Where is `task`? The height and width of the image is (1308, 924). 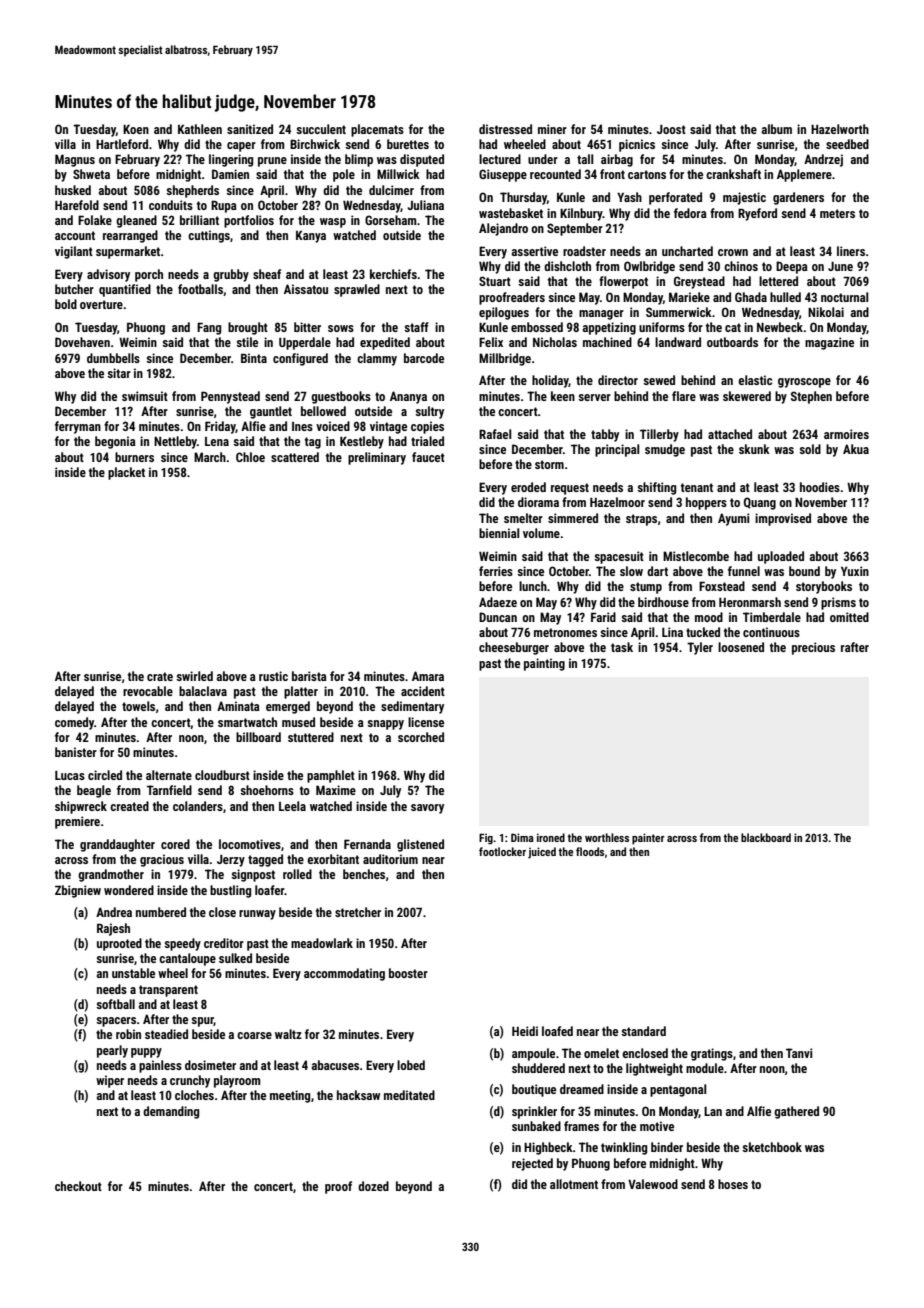
task is located at coordinates (622, 647).
